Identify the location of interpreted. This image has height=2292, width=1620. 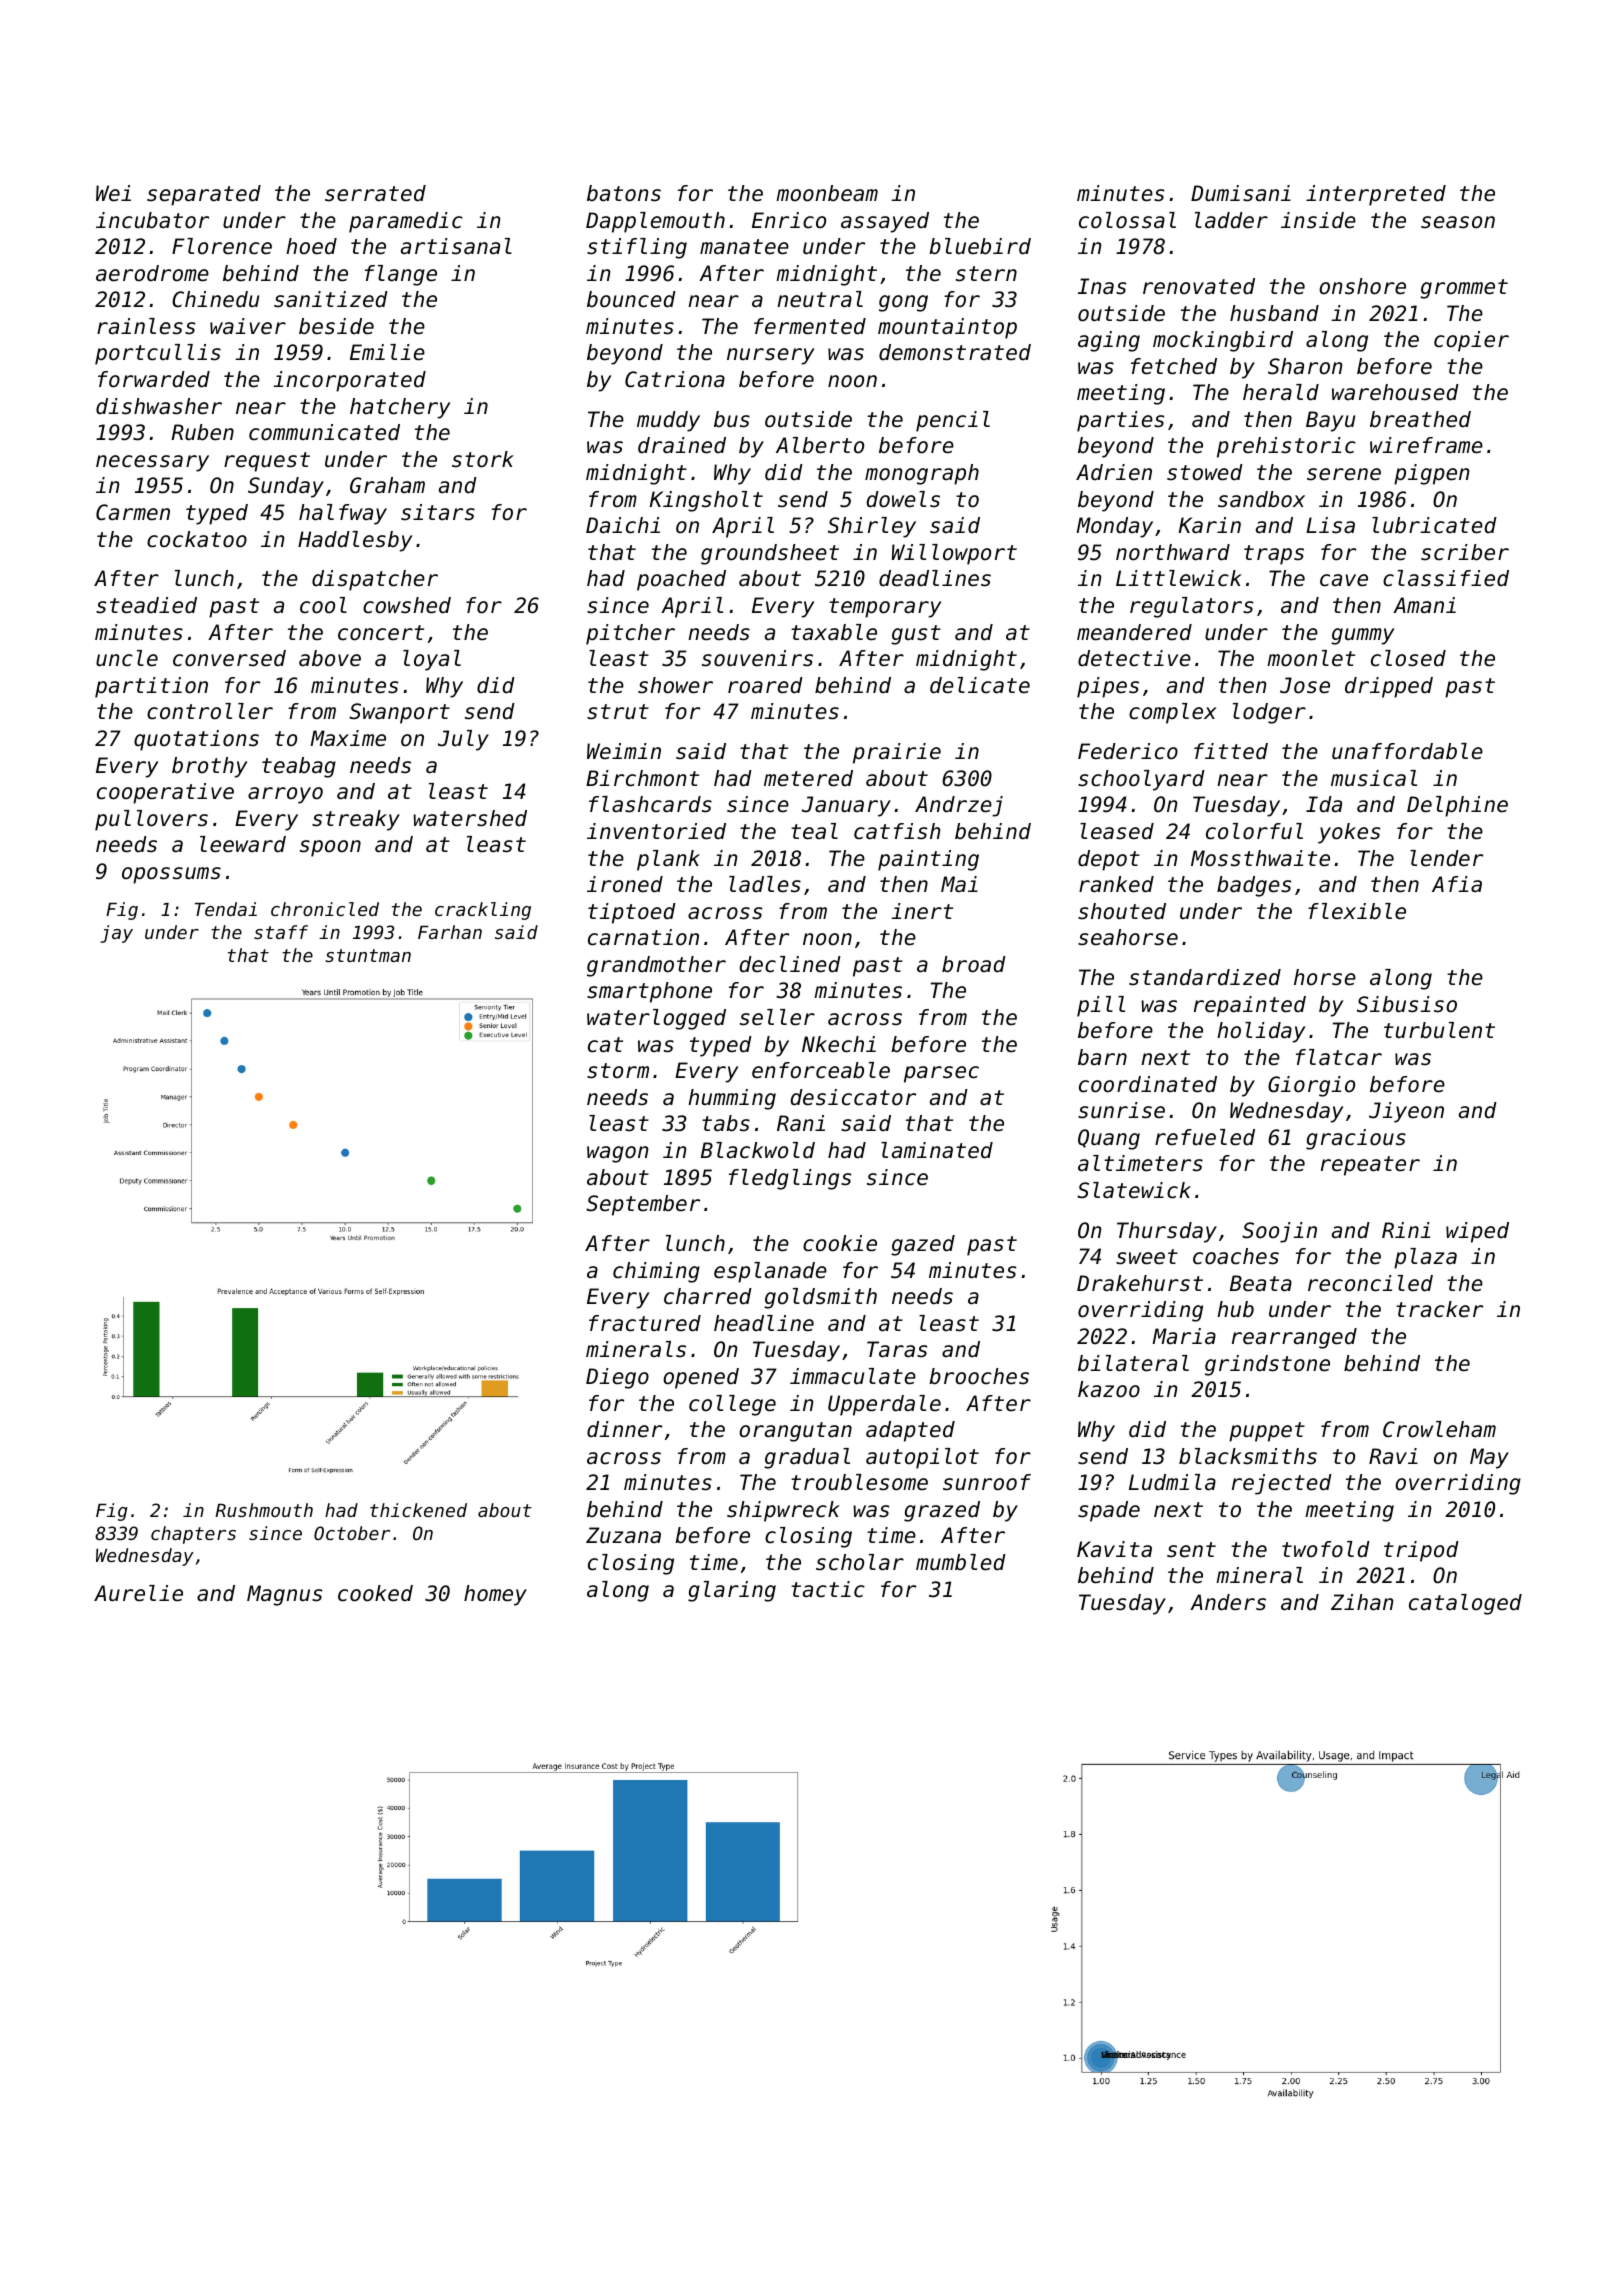
(1376, 195).
